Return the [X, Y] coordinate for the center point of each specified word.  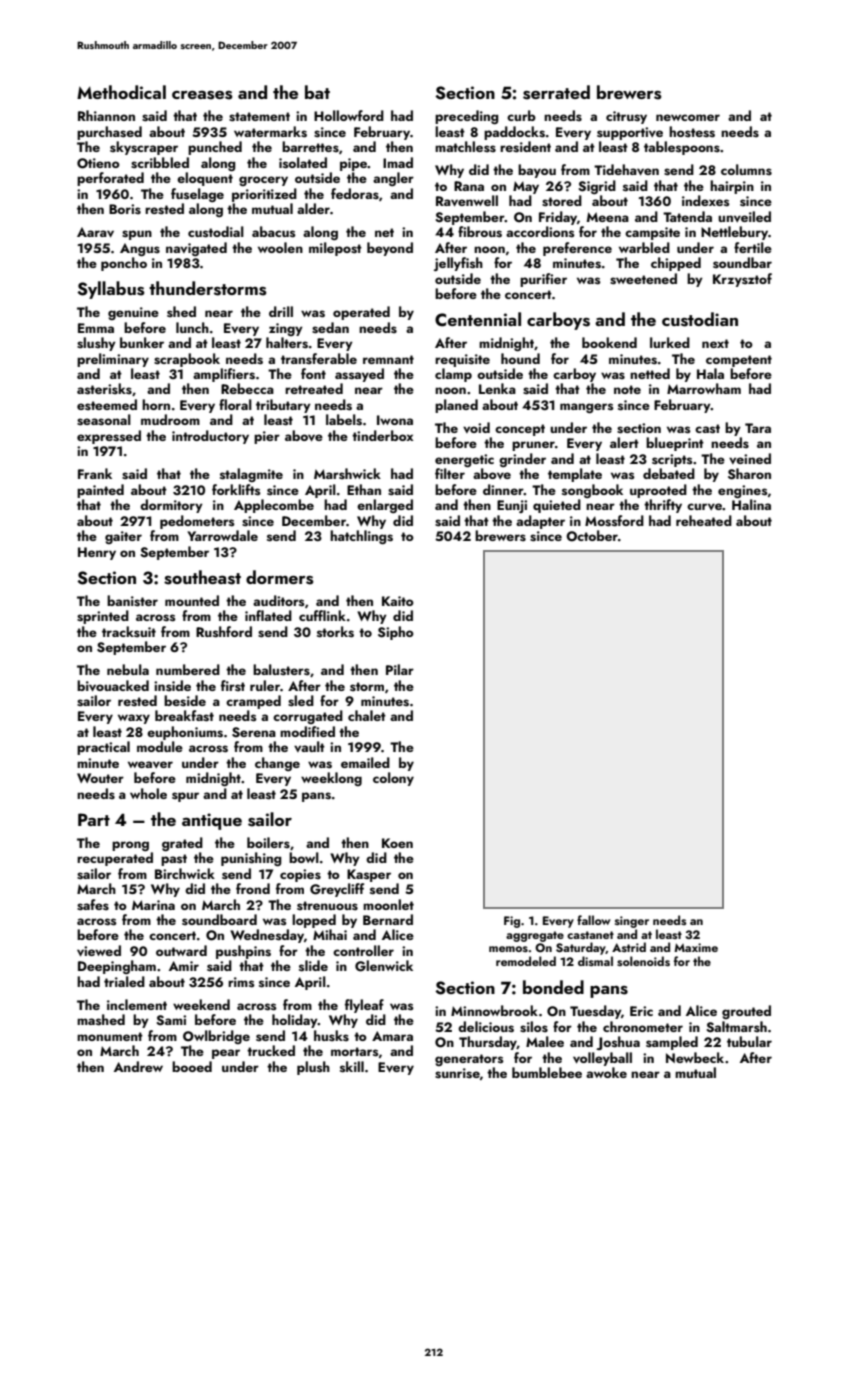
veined [750, 458]
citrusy [626, 117]
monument [110, 1036]
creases [202, 95]
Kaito [398, 601]
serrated [556, 92]
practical [103, 748]
